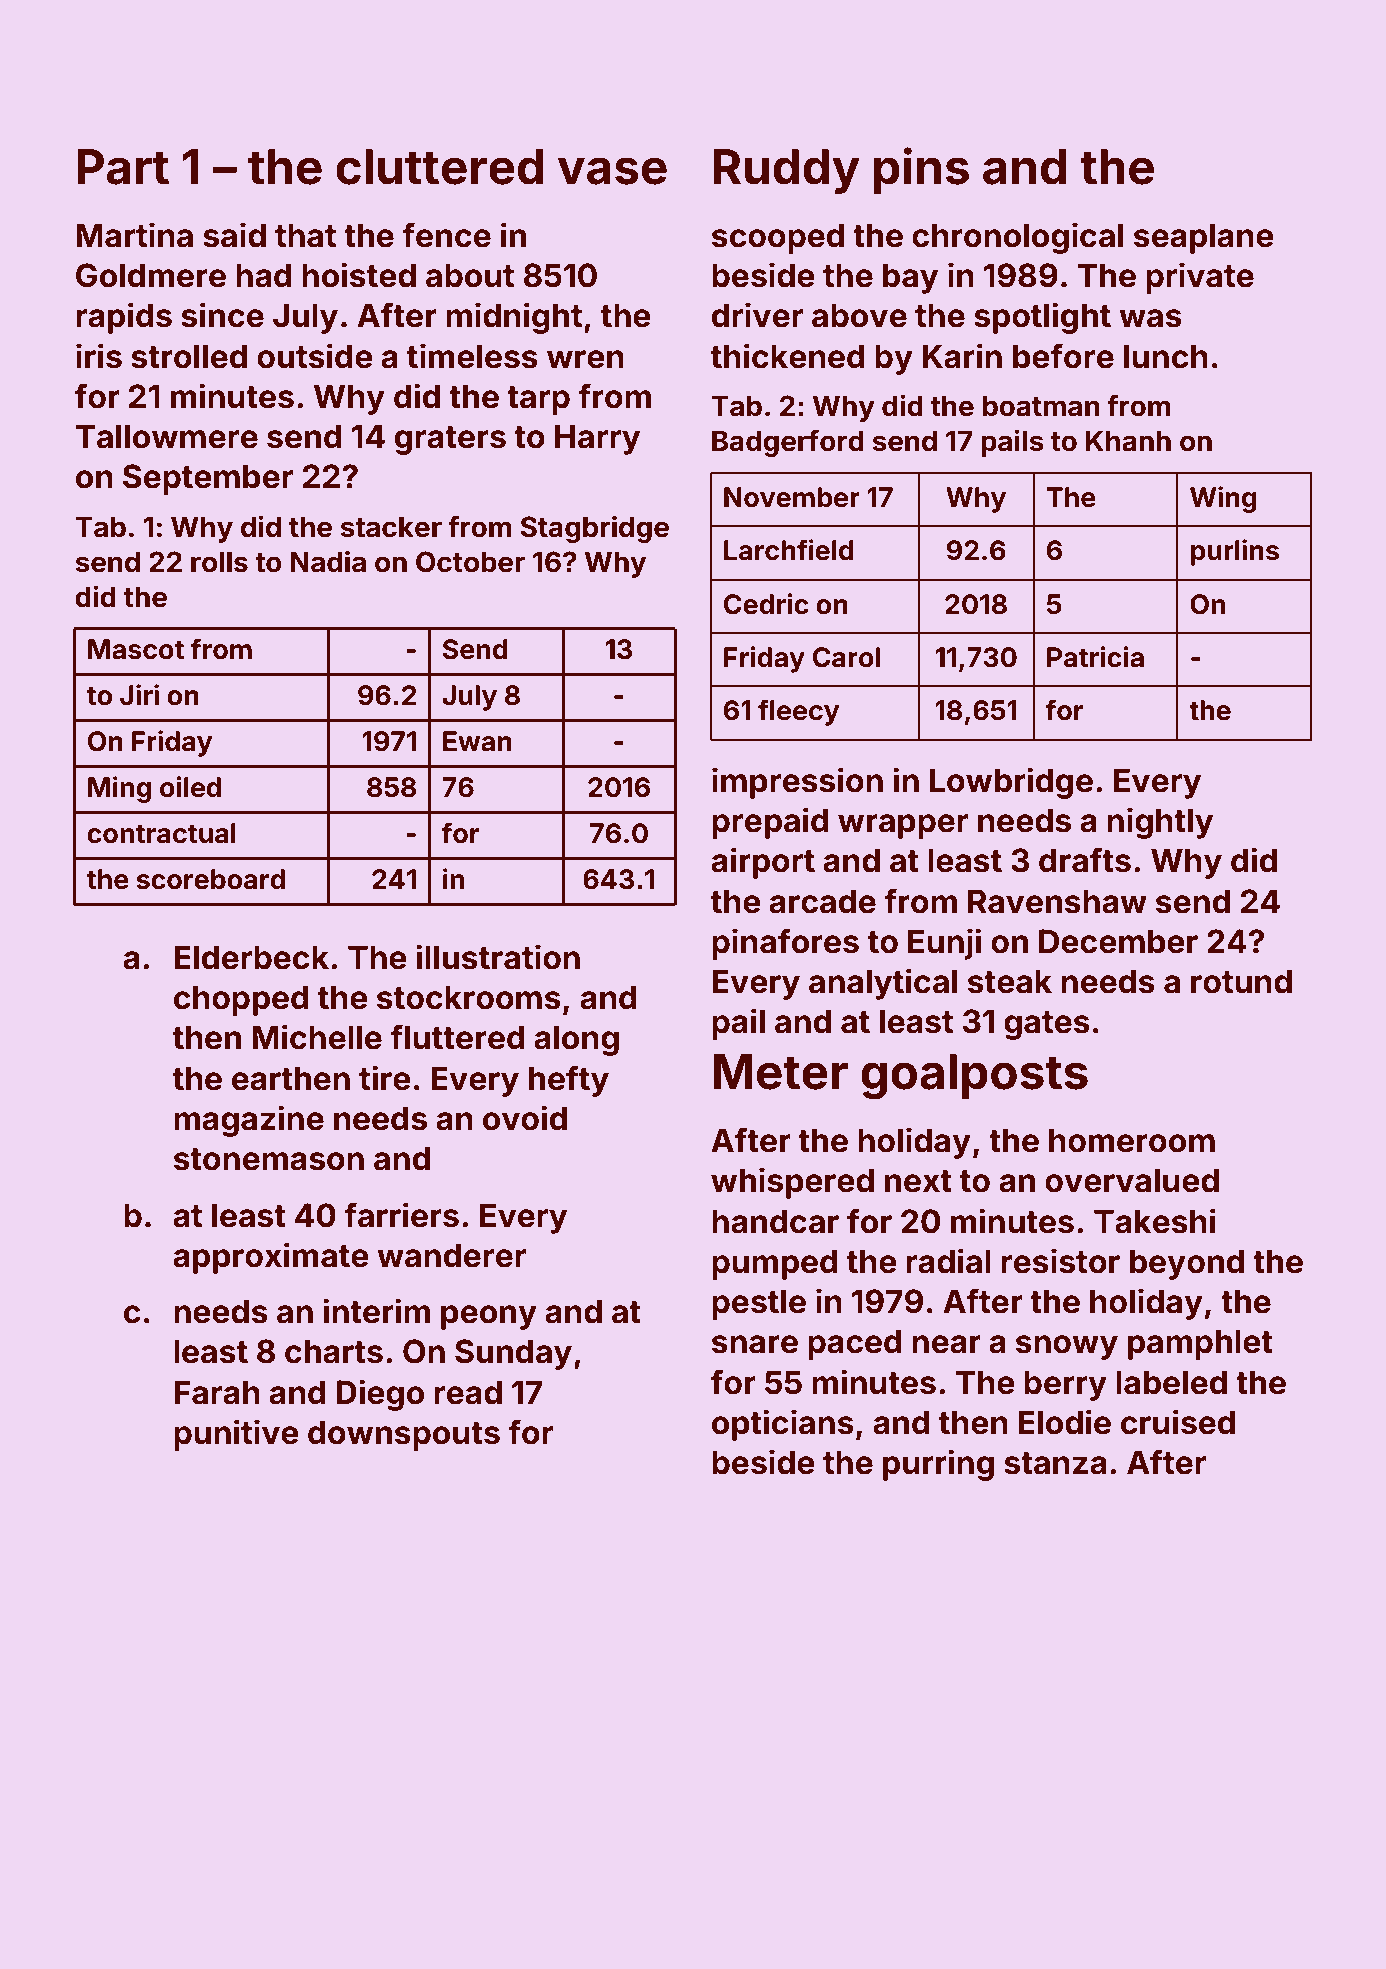 The width and height of the screenshot is (1386, 1969). What do you see at coordinates (854, 1344) in the screenshot?
I see `paced` at bounding box center [854, 1344].
